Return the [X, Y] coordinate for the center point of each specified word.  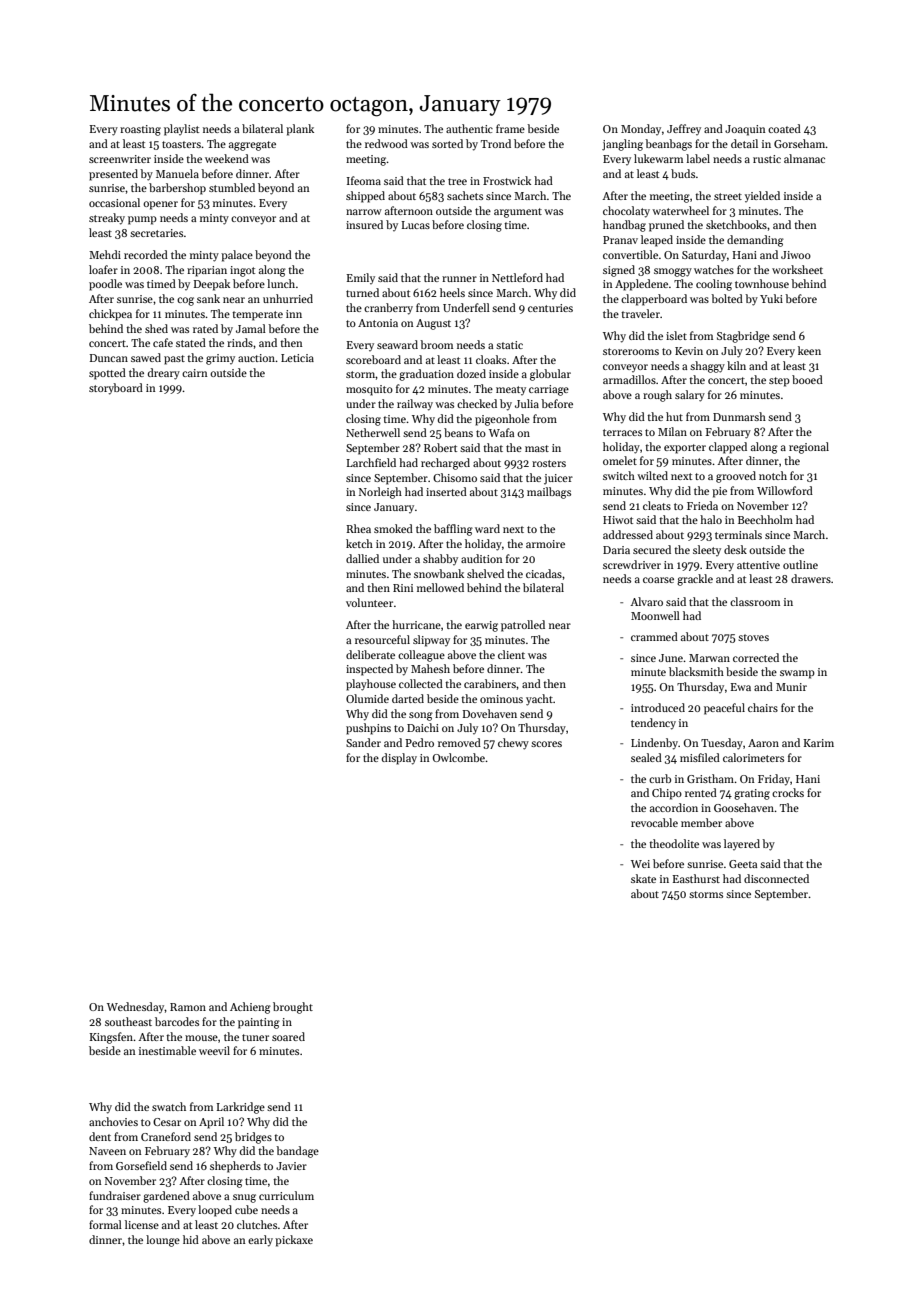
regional [809, 448]
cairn [195, 373]
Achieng [250, 1008]
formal [105, 1224]
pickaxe [294, 1241]
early [260, 1241]
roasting [140, 130]
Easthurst [696, 878]
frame [510, 128]
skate [643, 878]
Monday [641, 129]
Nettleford [517, 277]
